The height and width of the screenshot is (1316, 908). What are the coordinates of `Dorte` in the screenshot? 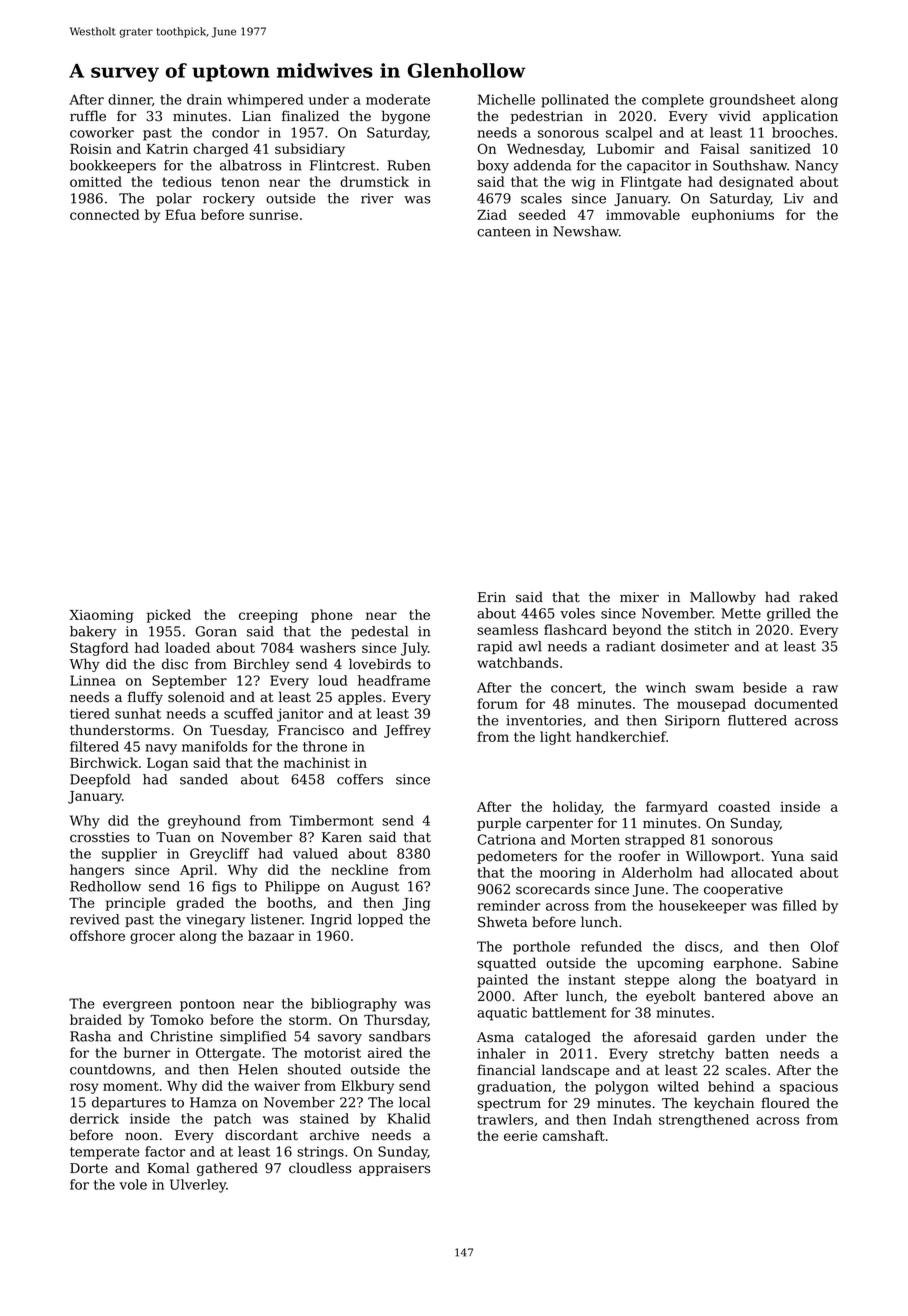 It's located at (89, 1168).
